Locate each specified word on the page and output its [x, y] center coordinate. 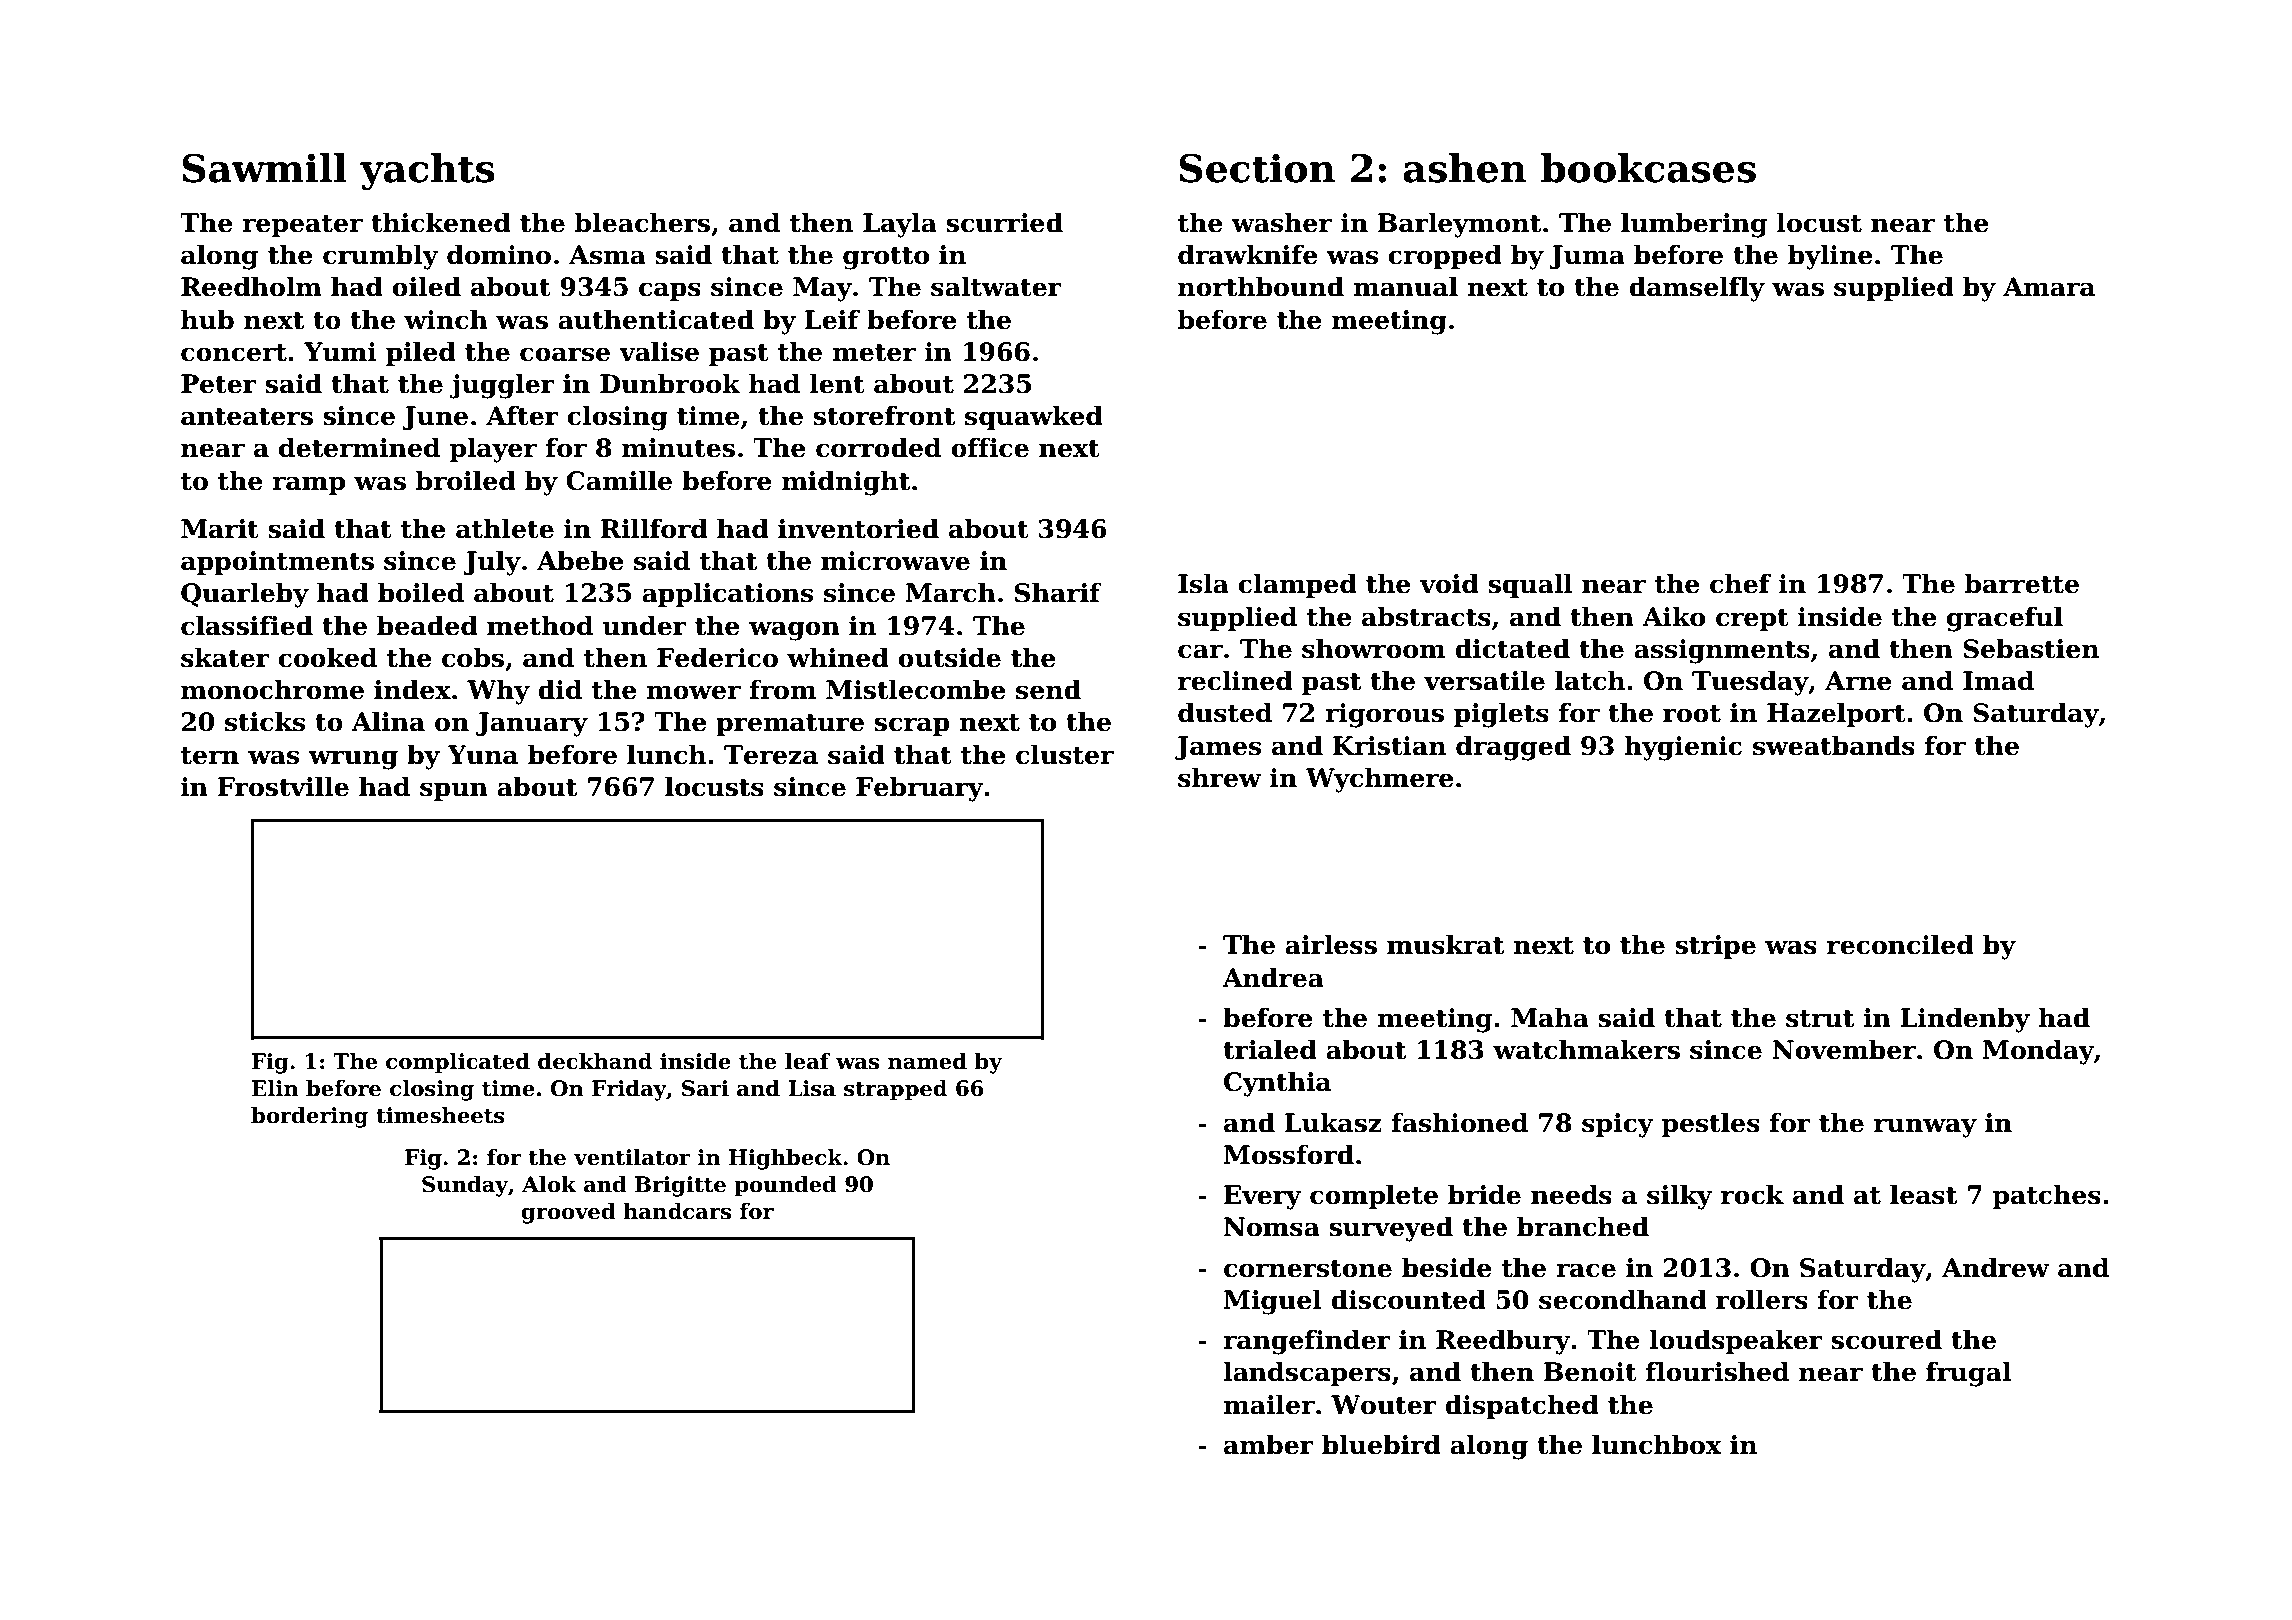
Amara [2049, 287]
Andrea [1273, 977]
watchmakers [1586, 1049]
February [920, 789]
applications [727, 594]
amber [1269, 1444]
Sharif [1058, 592]
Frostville [283, 786]
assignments [1722, 651]
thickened [441, 222]
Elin [275, 1088]
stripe [1715, 947]
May [822, 289]
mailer [1269, 1404]
